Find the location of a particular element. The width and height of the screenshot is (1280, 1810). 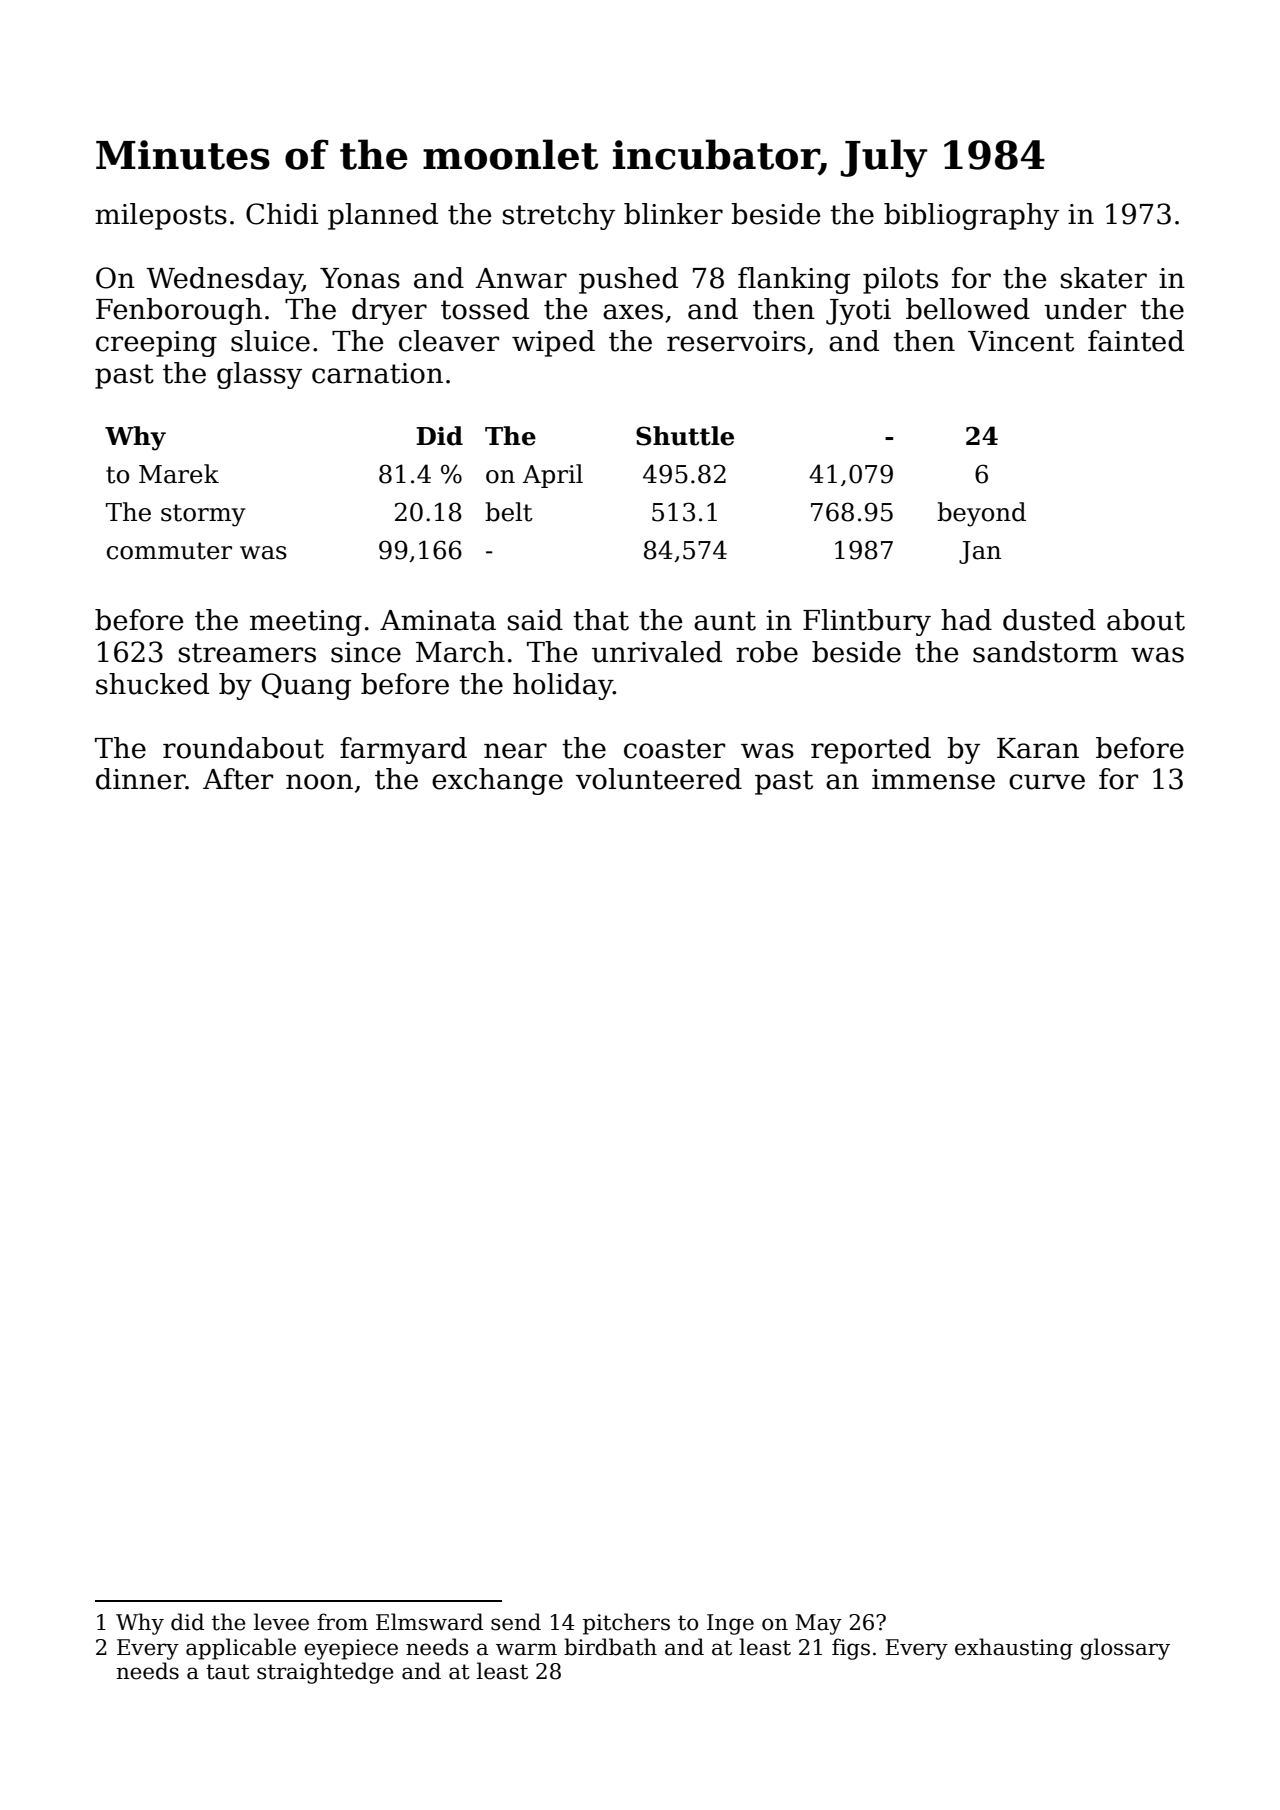

curve is located at coordinates (1047, 782).
